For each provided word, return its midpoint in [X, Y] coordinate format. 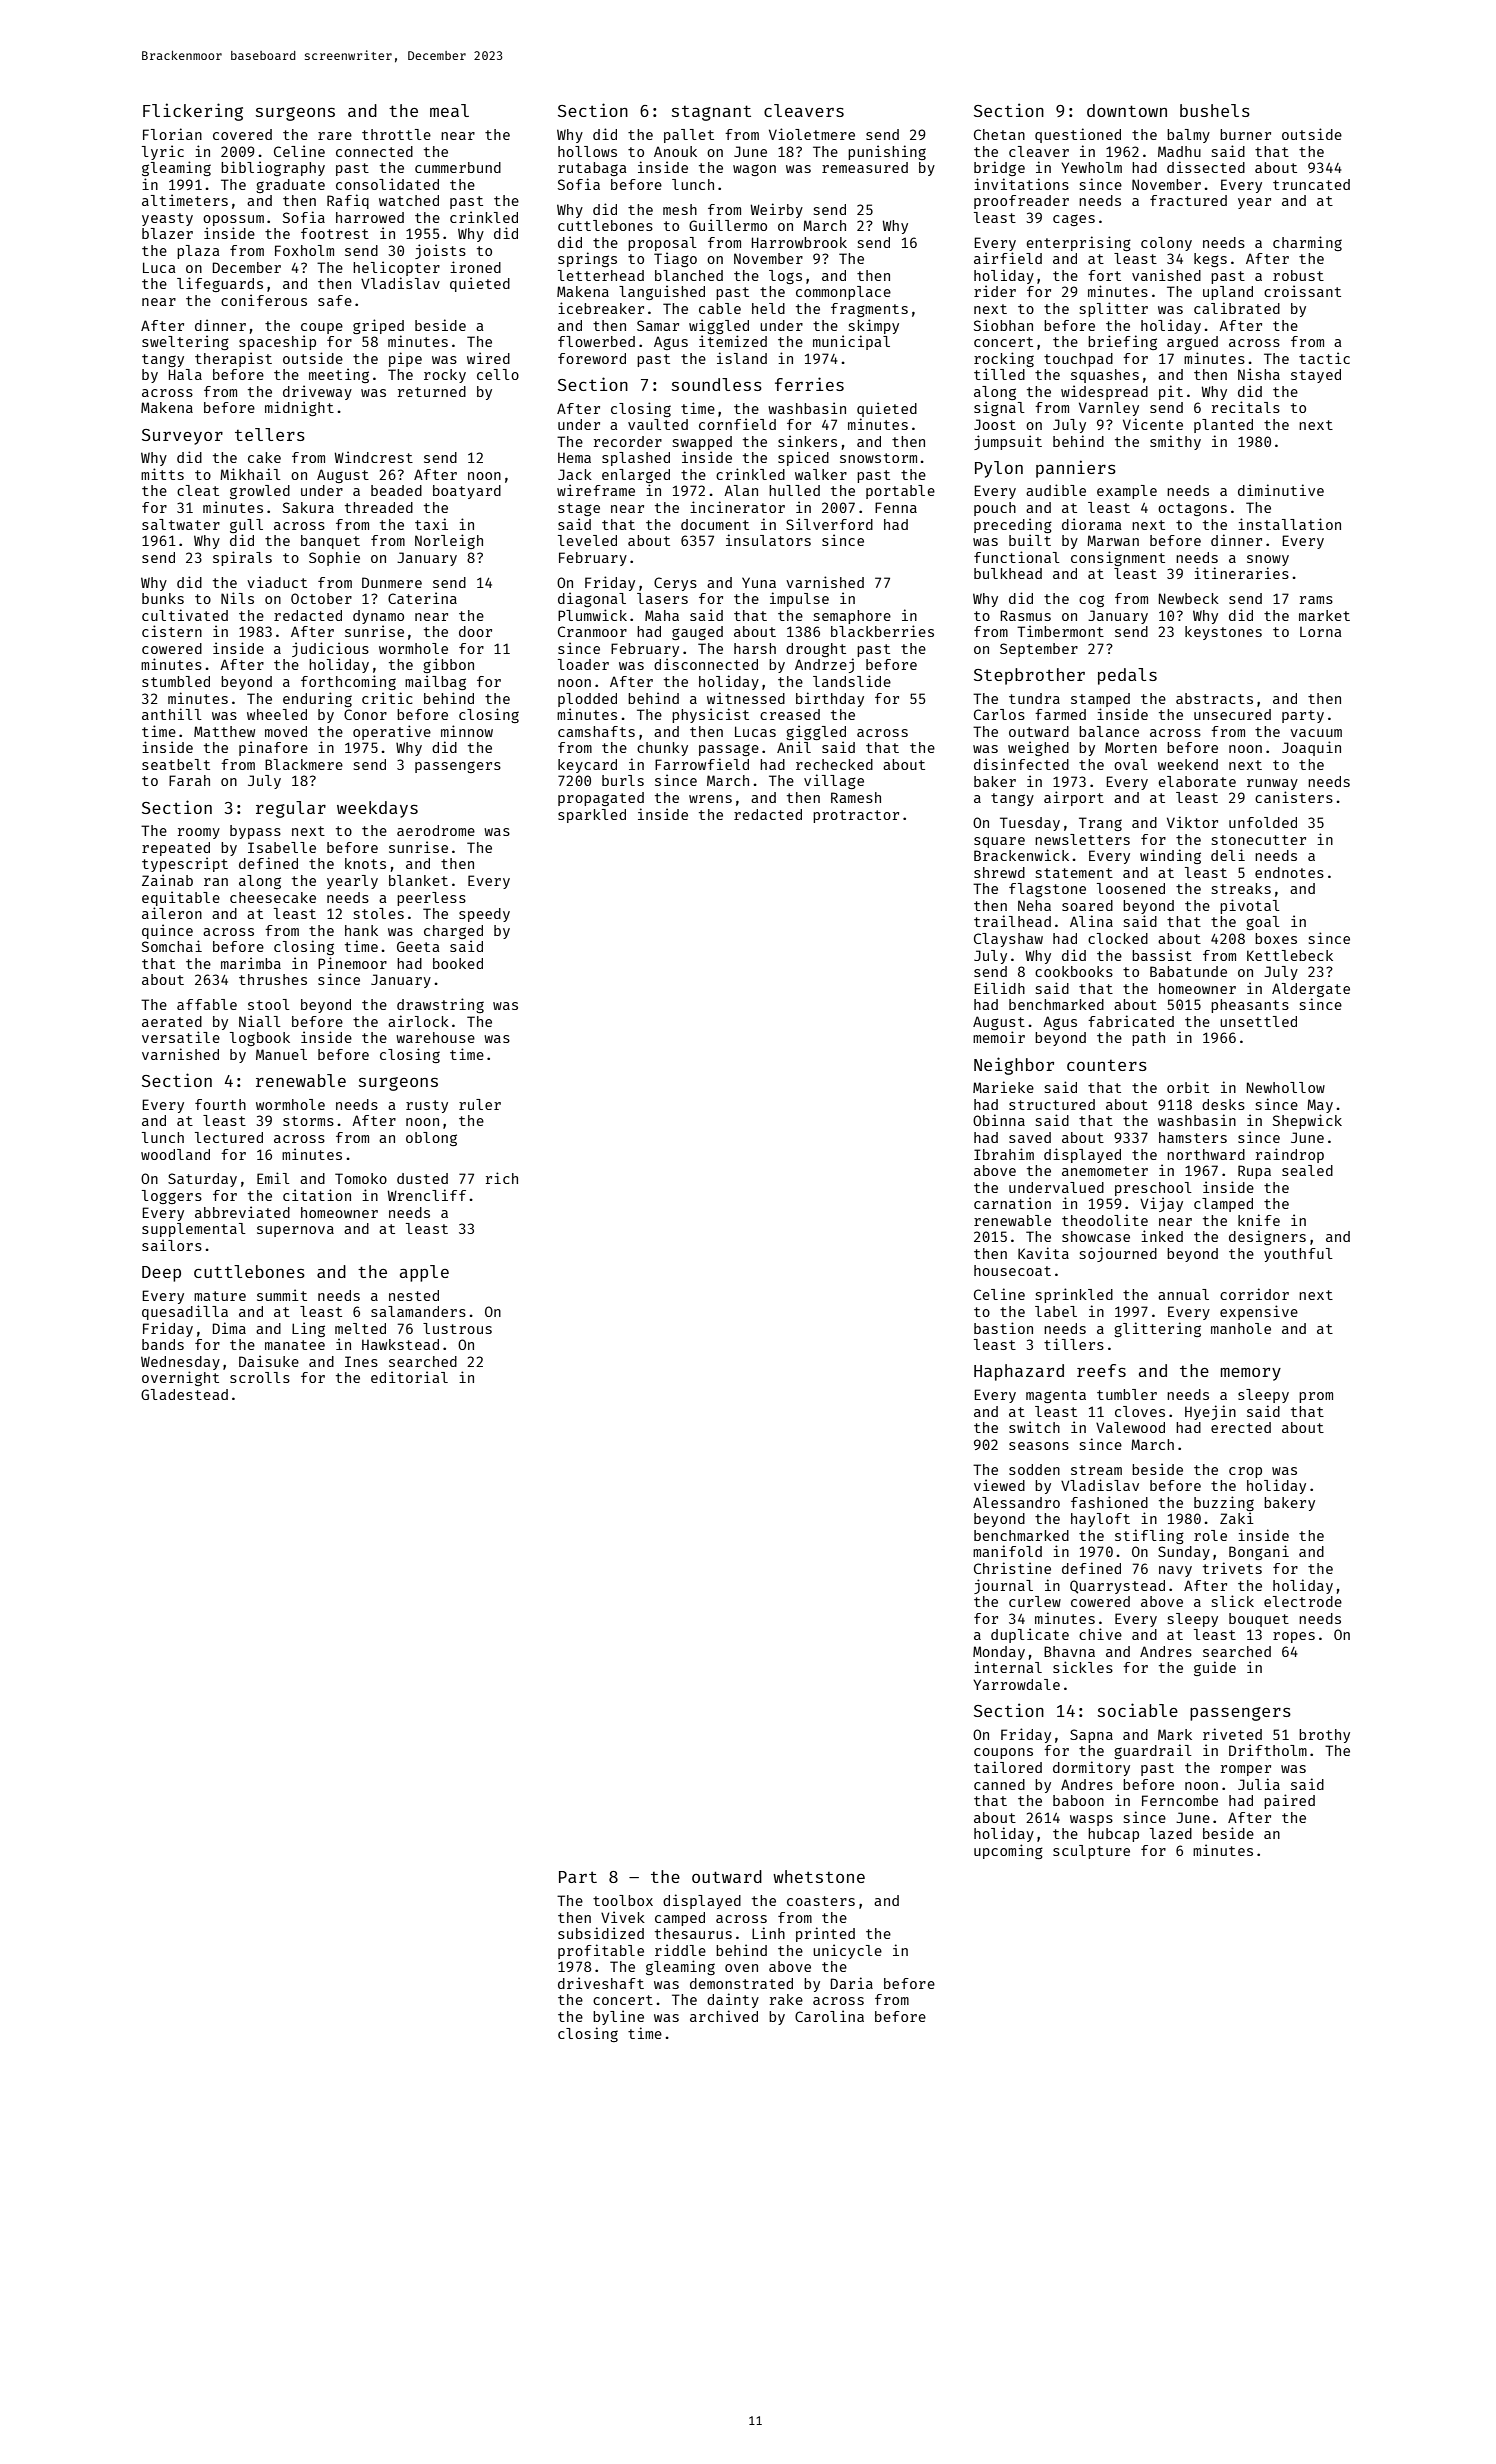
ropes [1294, 1637]
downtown [1127, 110]
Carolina [829, 2016]
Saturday [202, 1180]
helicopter [396, 268]
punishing [887, 152]
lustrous [457, 1328]
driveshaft [601, 1983]
